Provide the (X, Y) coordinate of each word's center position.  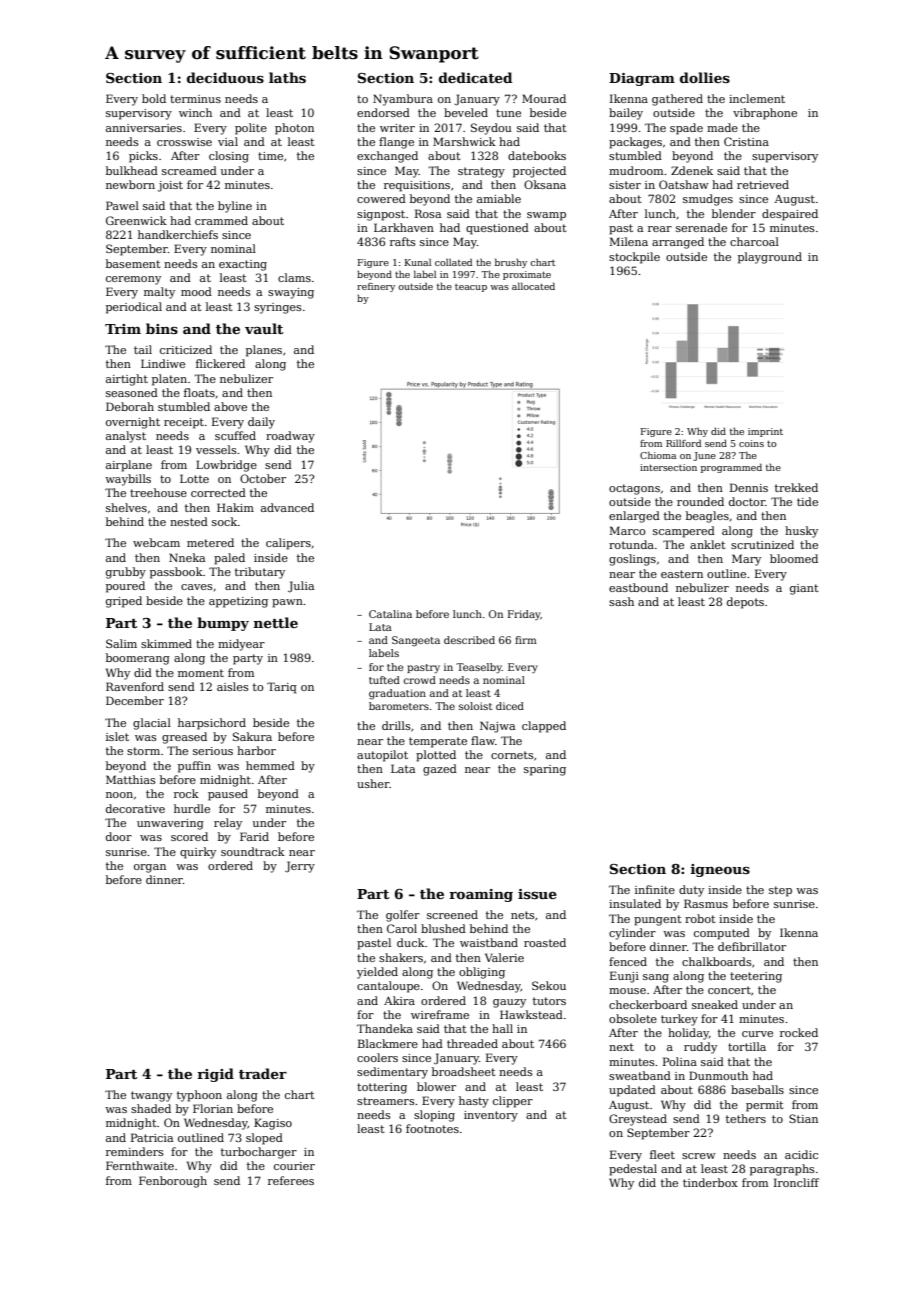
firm (526, 640)
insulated (635, 903)
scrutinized (762, 544)
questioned (497, 229)
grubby (126, 573)
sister (625, 185)
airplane (129, 466)
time (270, 156)
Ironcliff (796, 1182)
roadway (290, 437)
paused (228, 795)
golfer (403, 916)
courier (294, 1166)
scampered (684, 532)
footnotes (432, 1128)
